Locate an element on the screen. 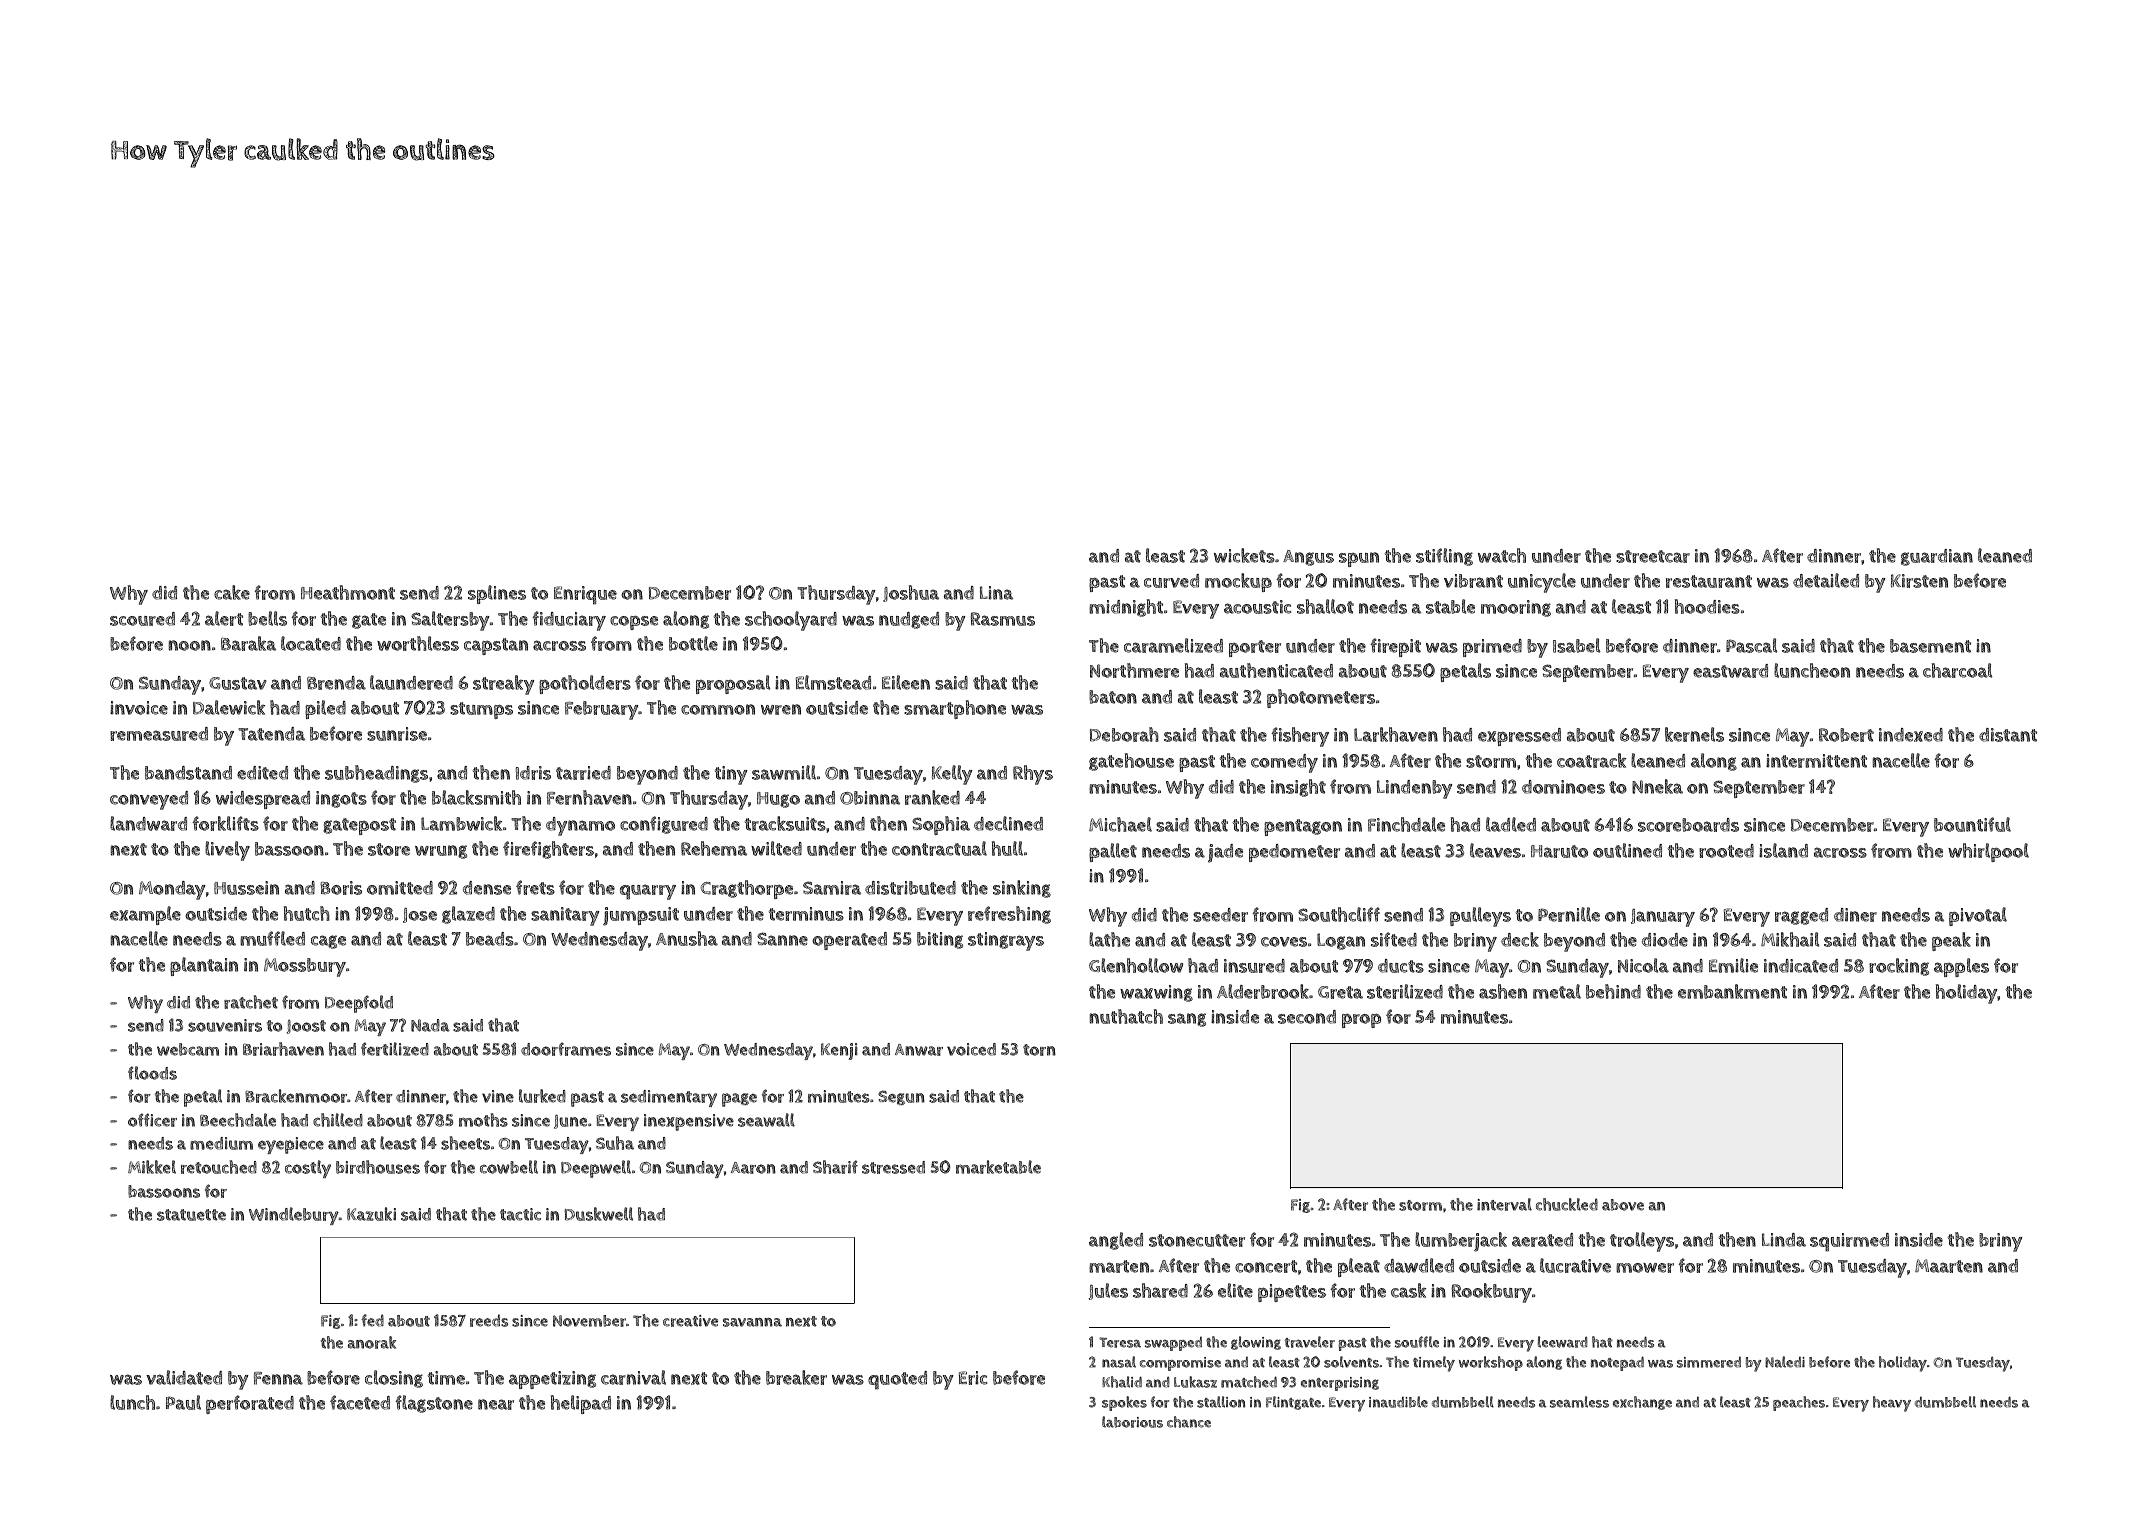 The height and width of the screenshot is (1523, 2154). Enrique is located at coordinates (585, 595).
